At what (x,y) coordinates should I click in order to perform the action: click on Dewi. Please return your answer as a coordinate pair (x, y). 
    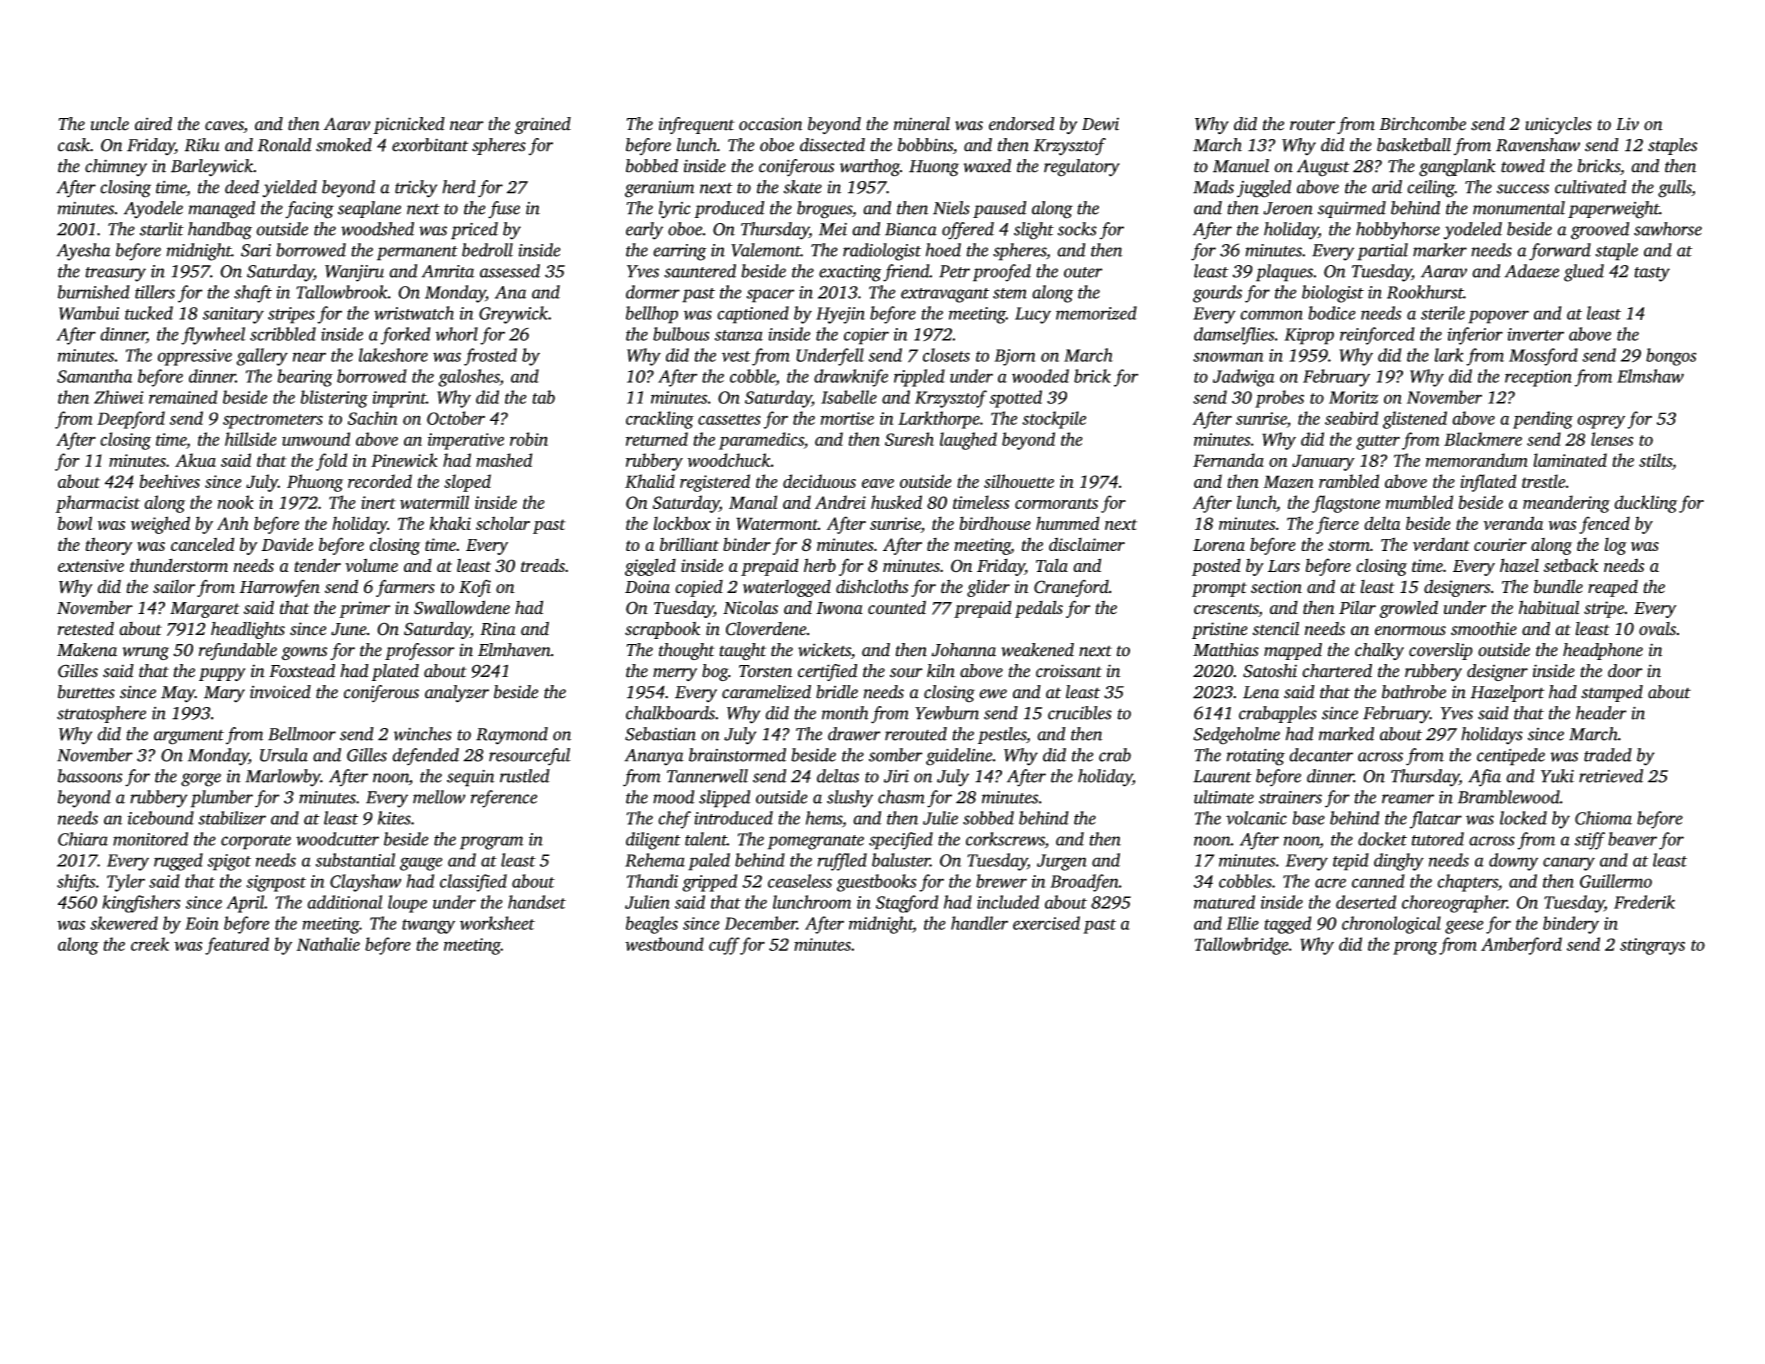
    Looking at the image, I should click on (1100, 124).
